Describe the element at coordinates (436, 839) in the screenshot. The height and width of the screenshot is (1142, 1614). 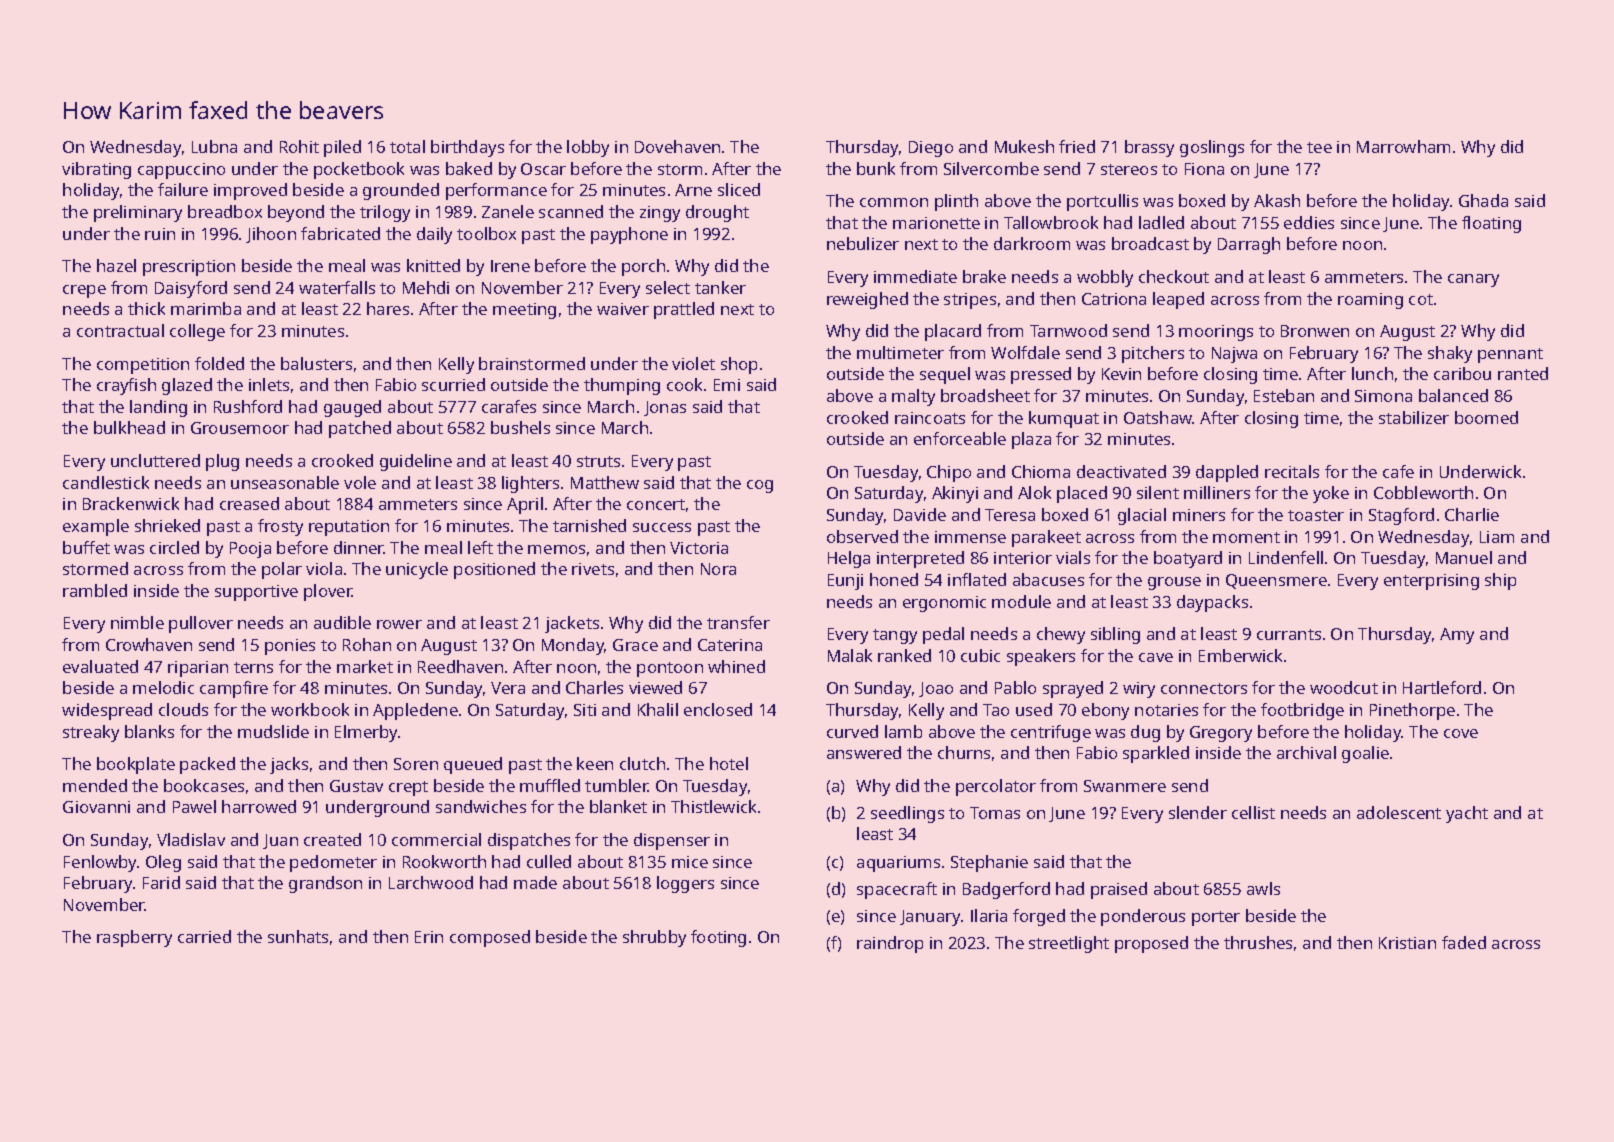
I see `commercial` at that location.
